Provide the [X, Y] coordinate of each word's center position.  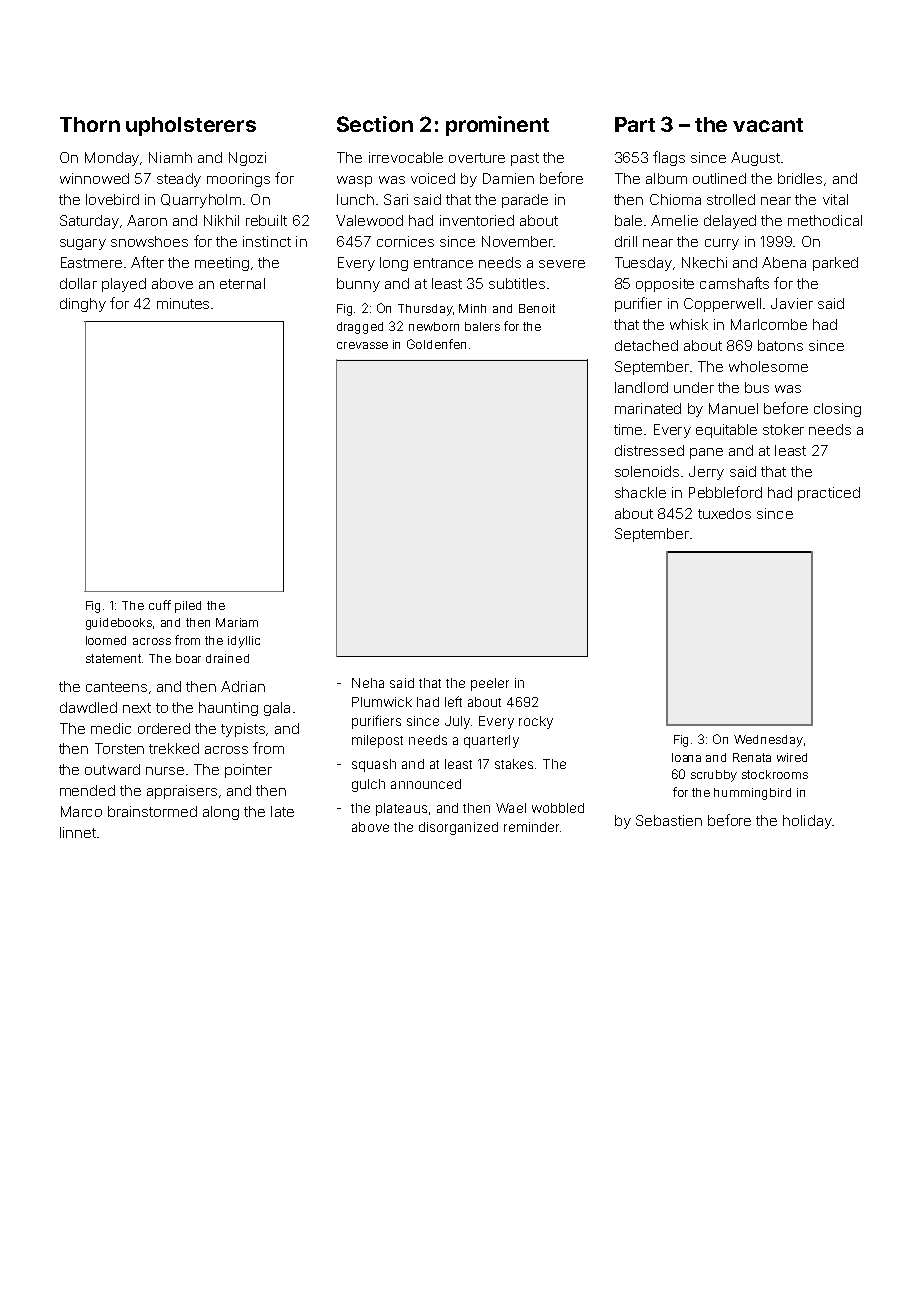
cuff [160, 605]
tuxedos [724, 513]
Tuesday [643, 264]
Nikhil [221, 220]
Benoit [537, 308]
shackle [640, 492]
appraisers [182, 792]
